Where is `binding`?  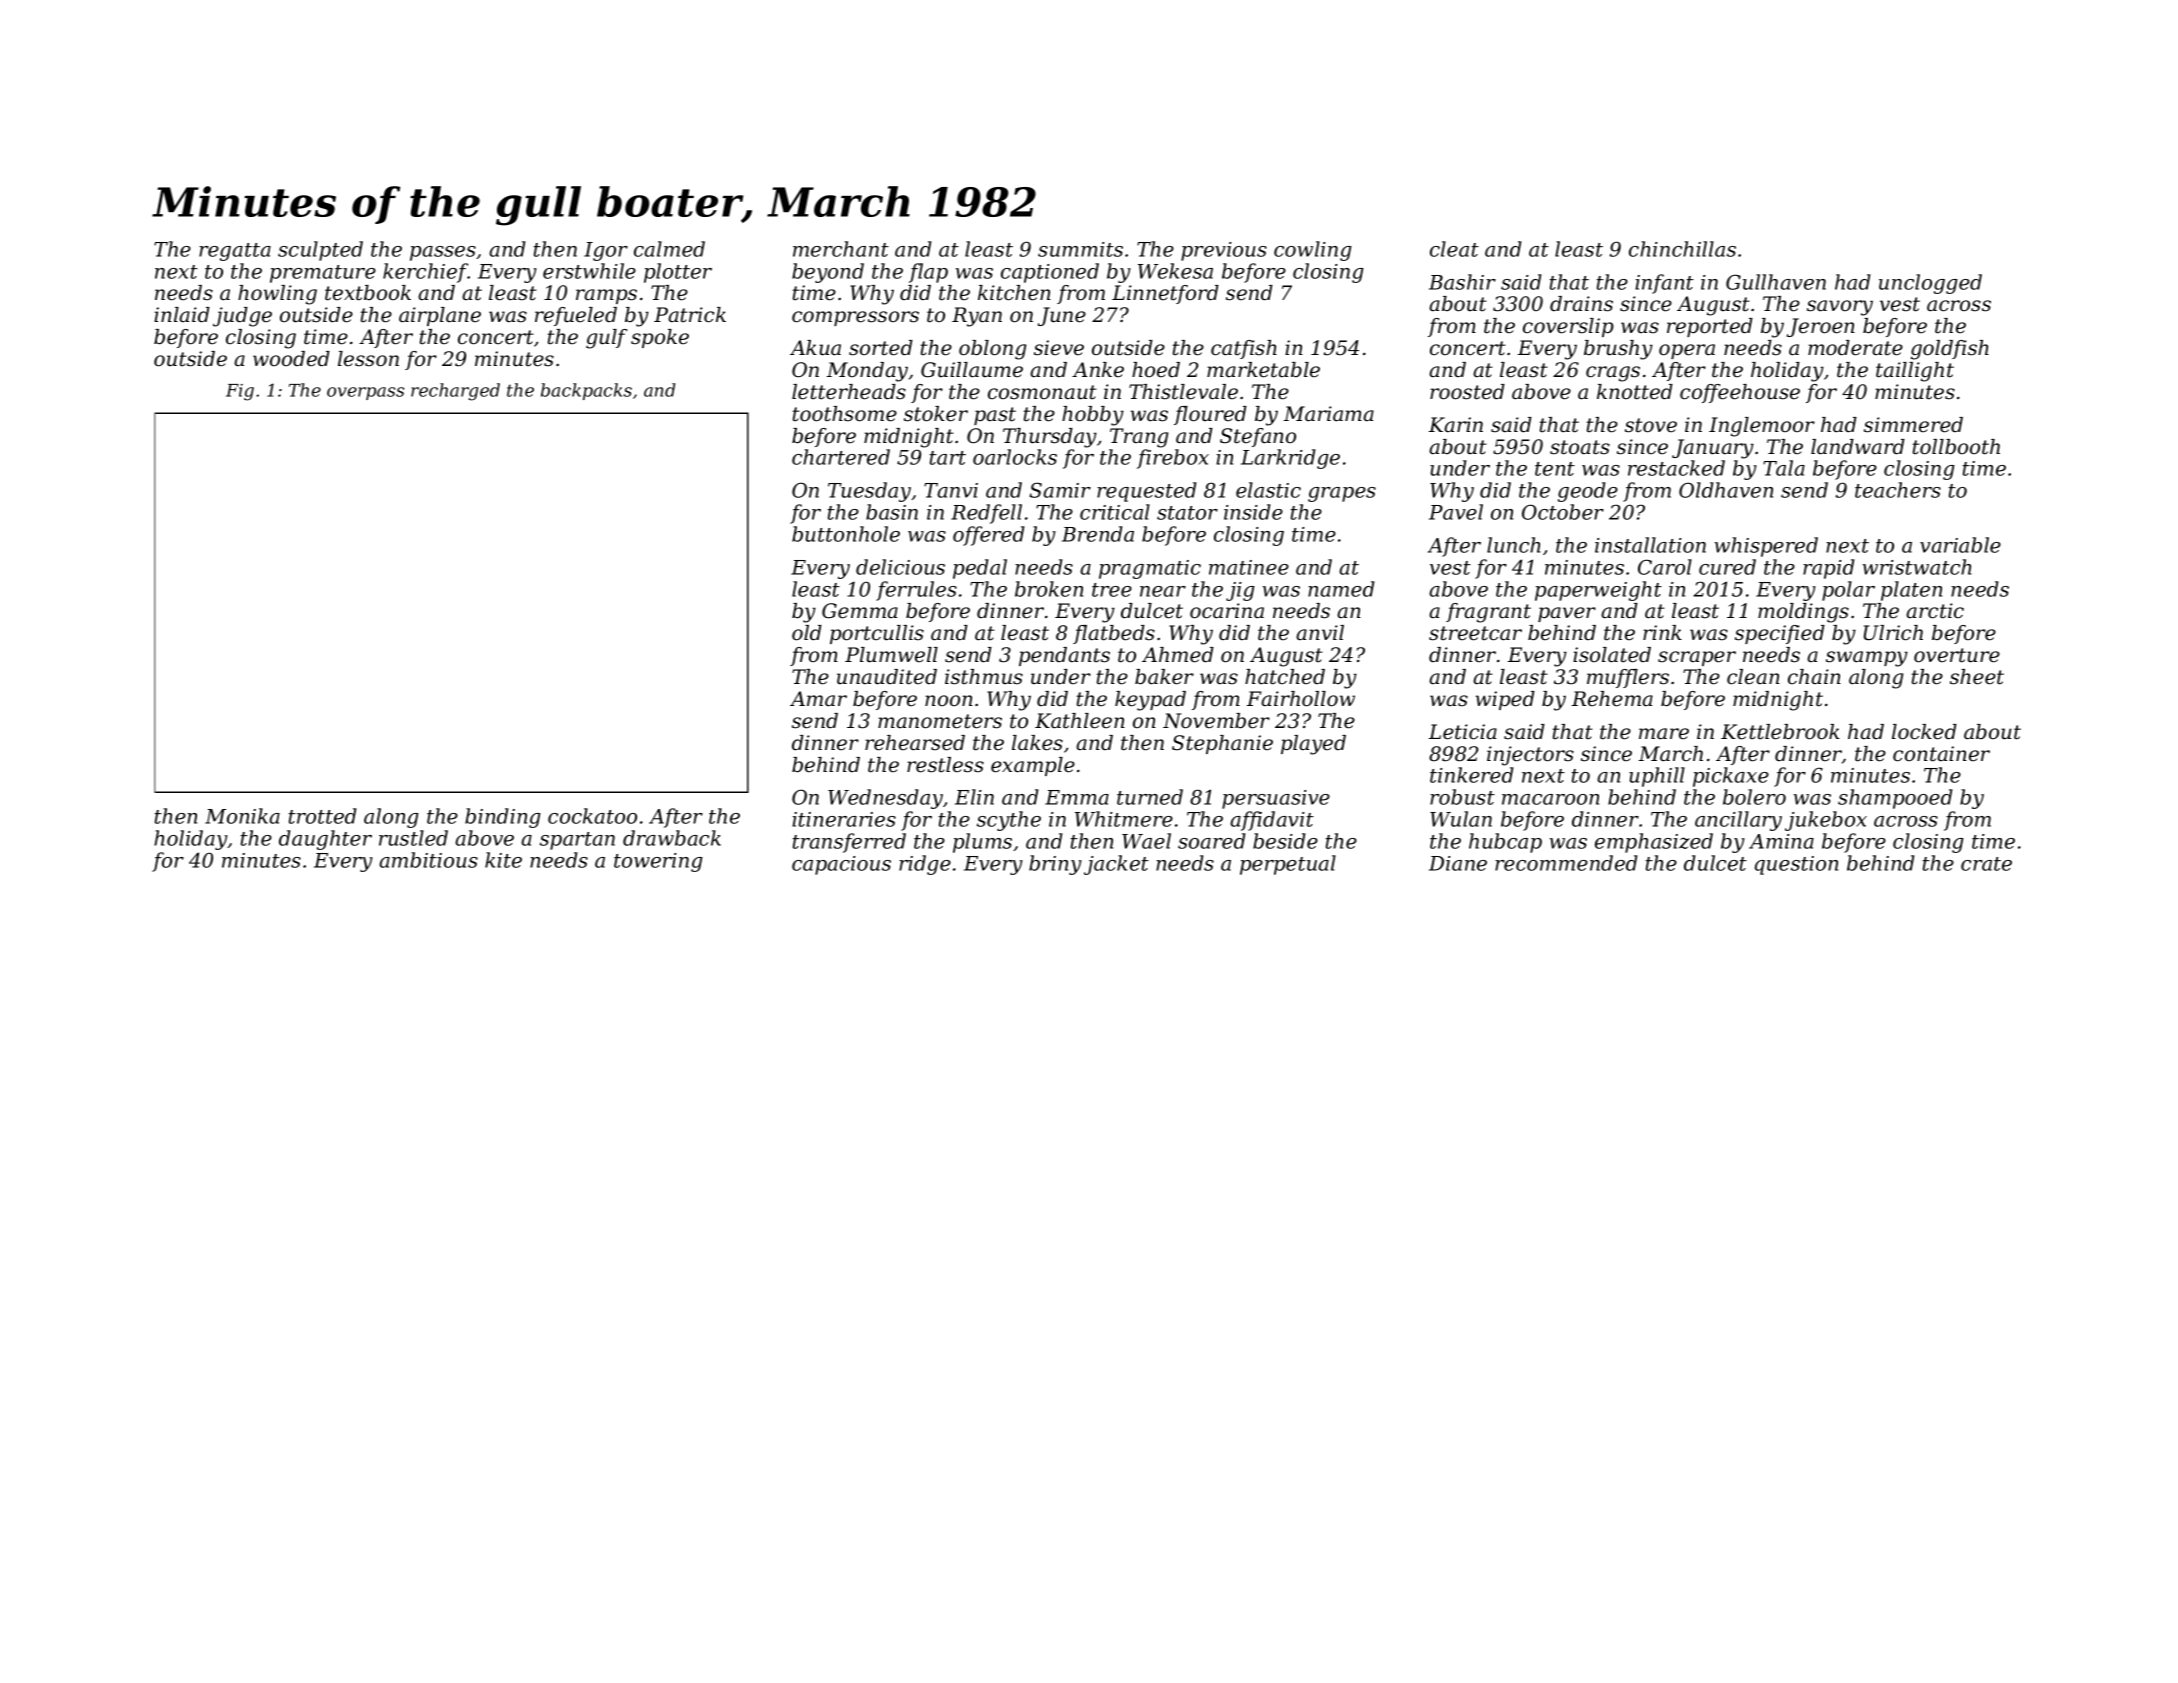
binding is located at coordinates (503, 818).
